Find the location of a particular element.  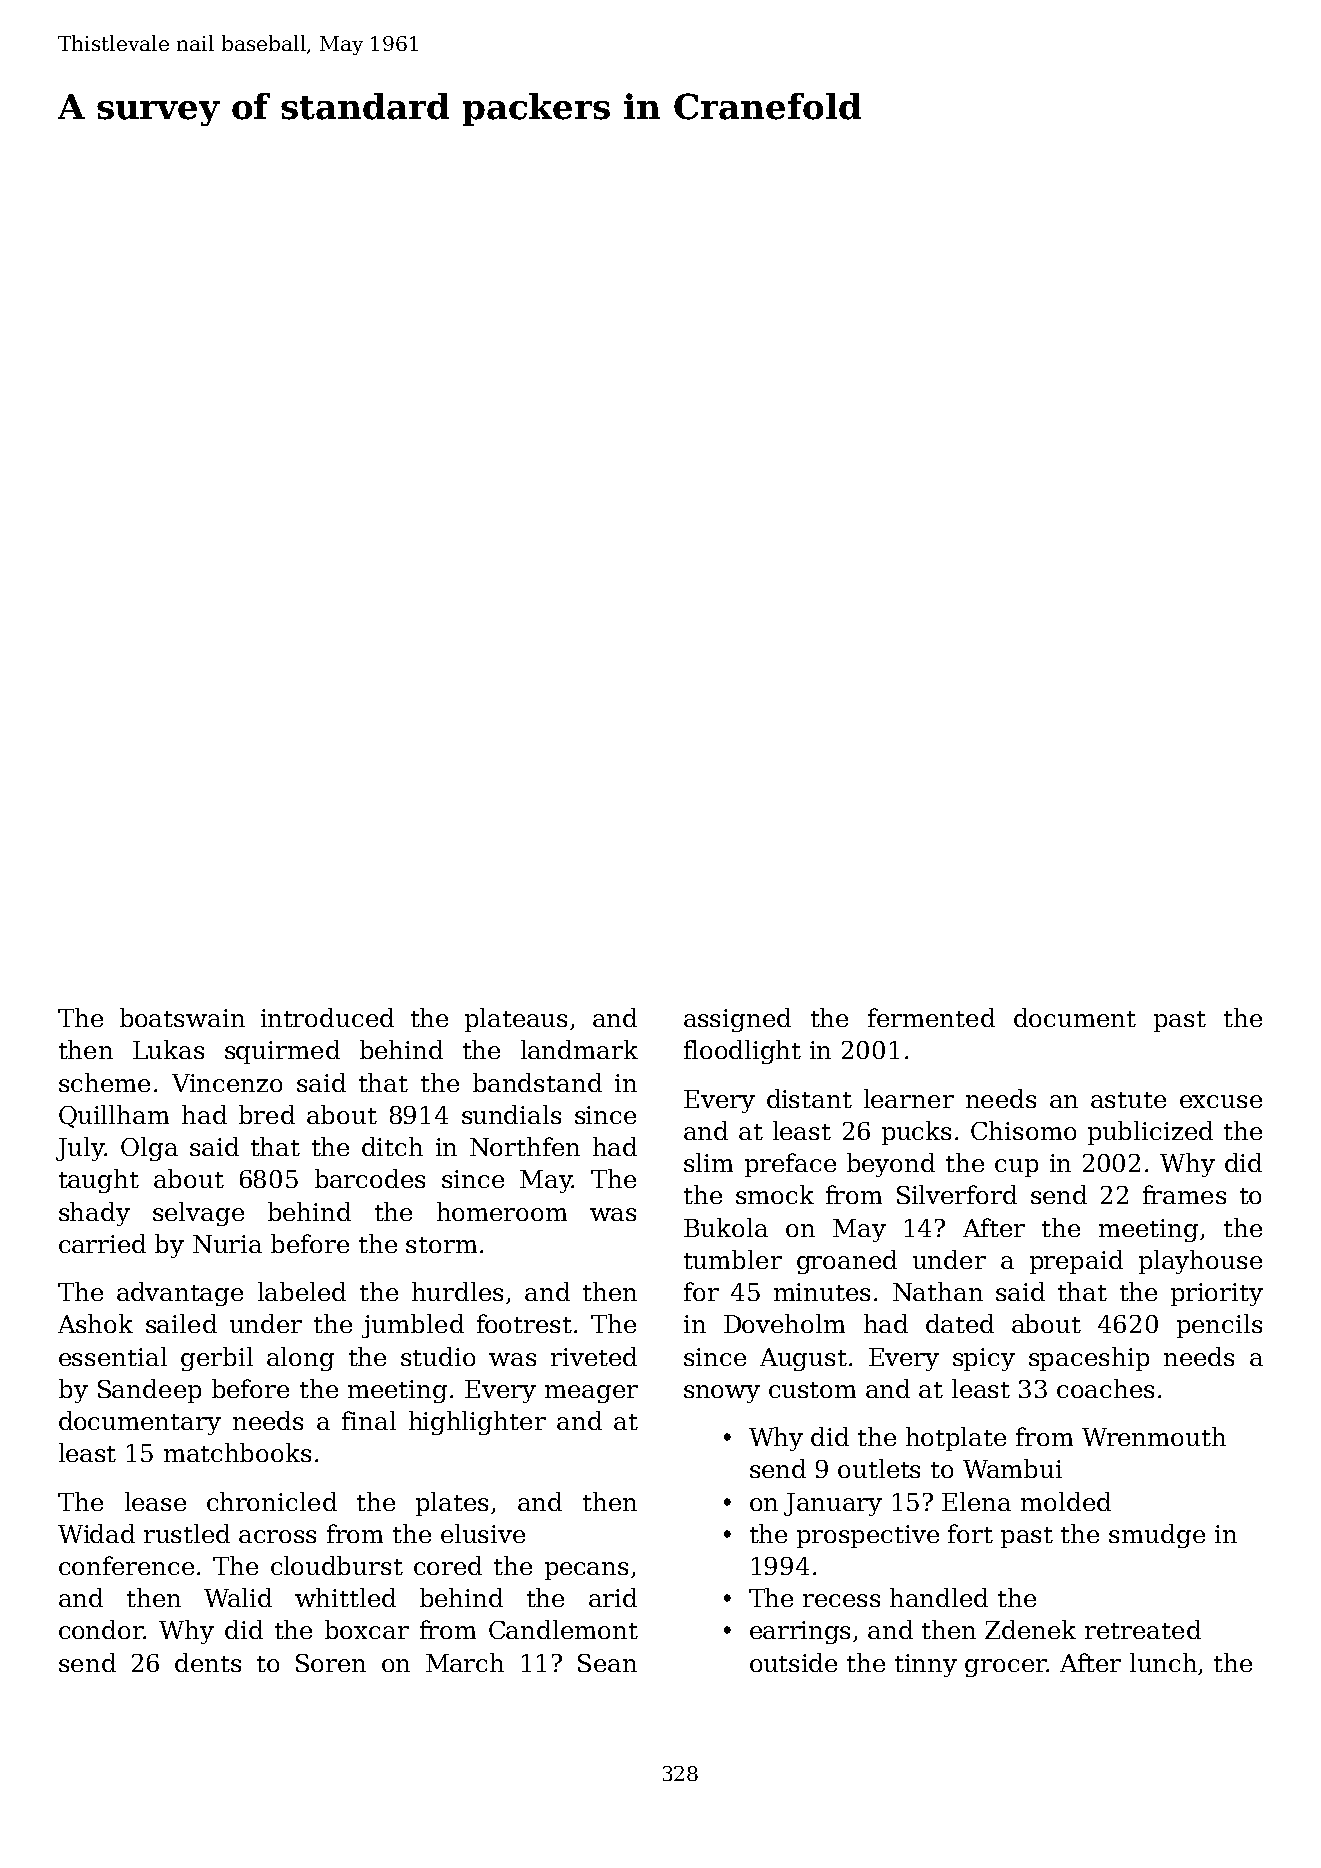

assigned is located at coordinates (737, 1020).
